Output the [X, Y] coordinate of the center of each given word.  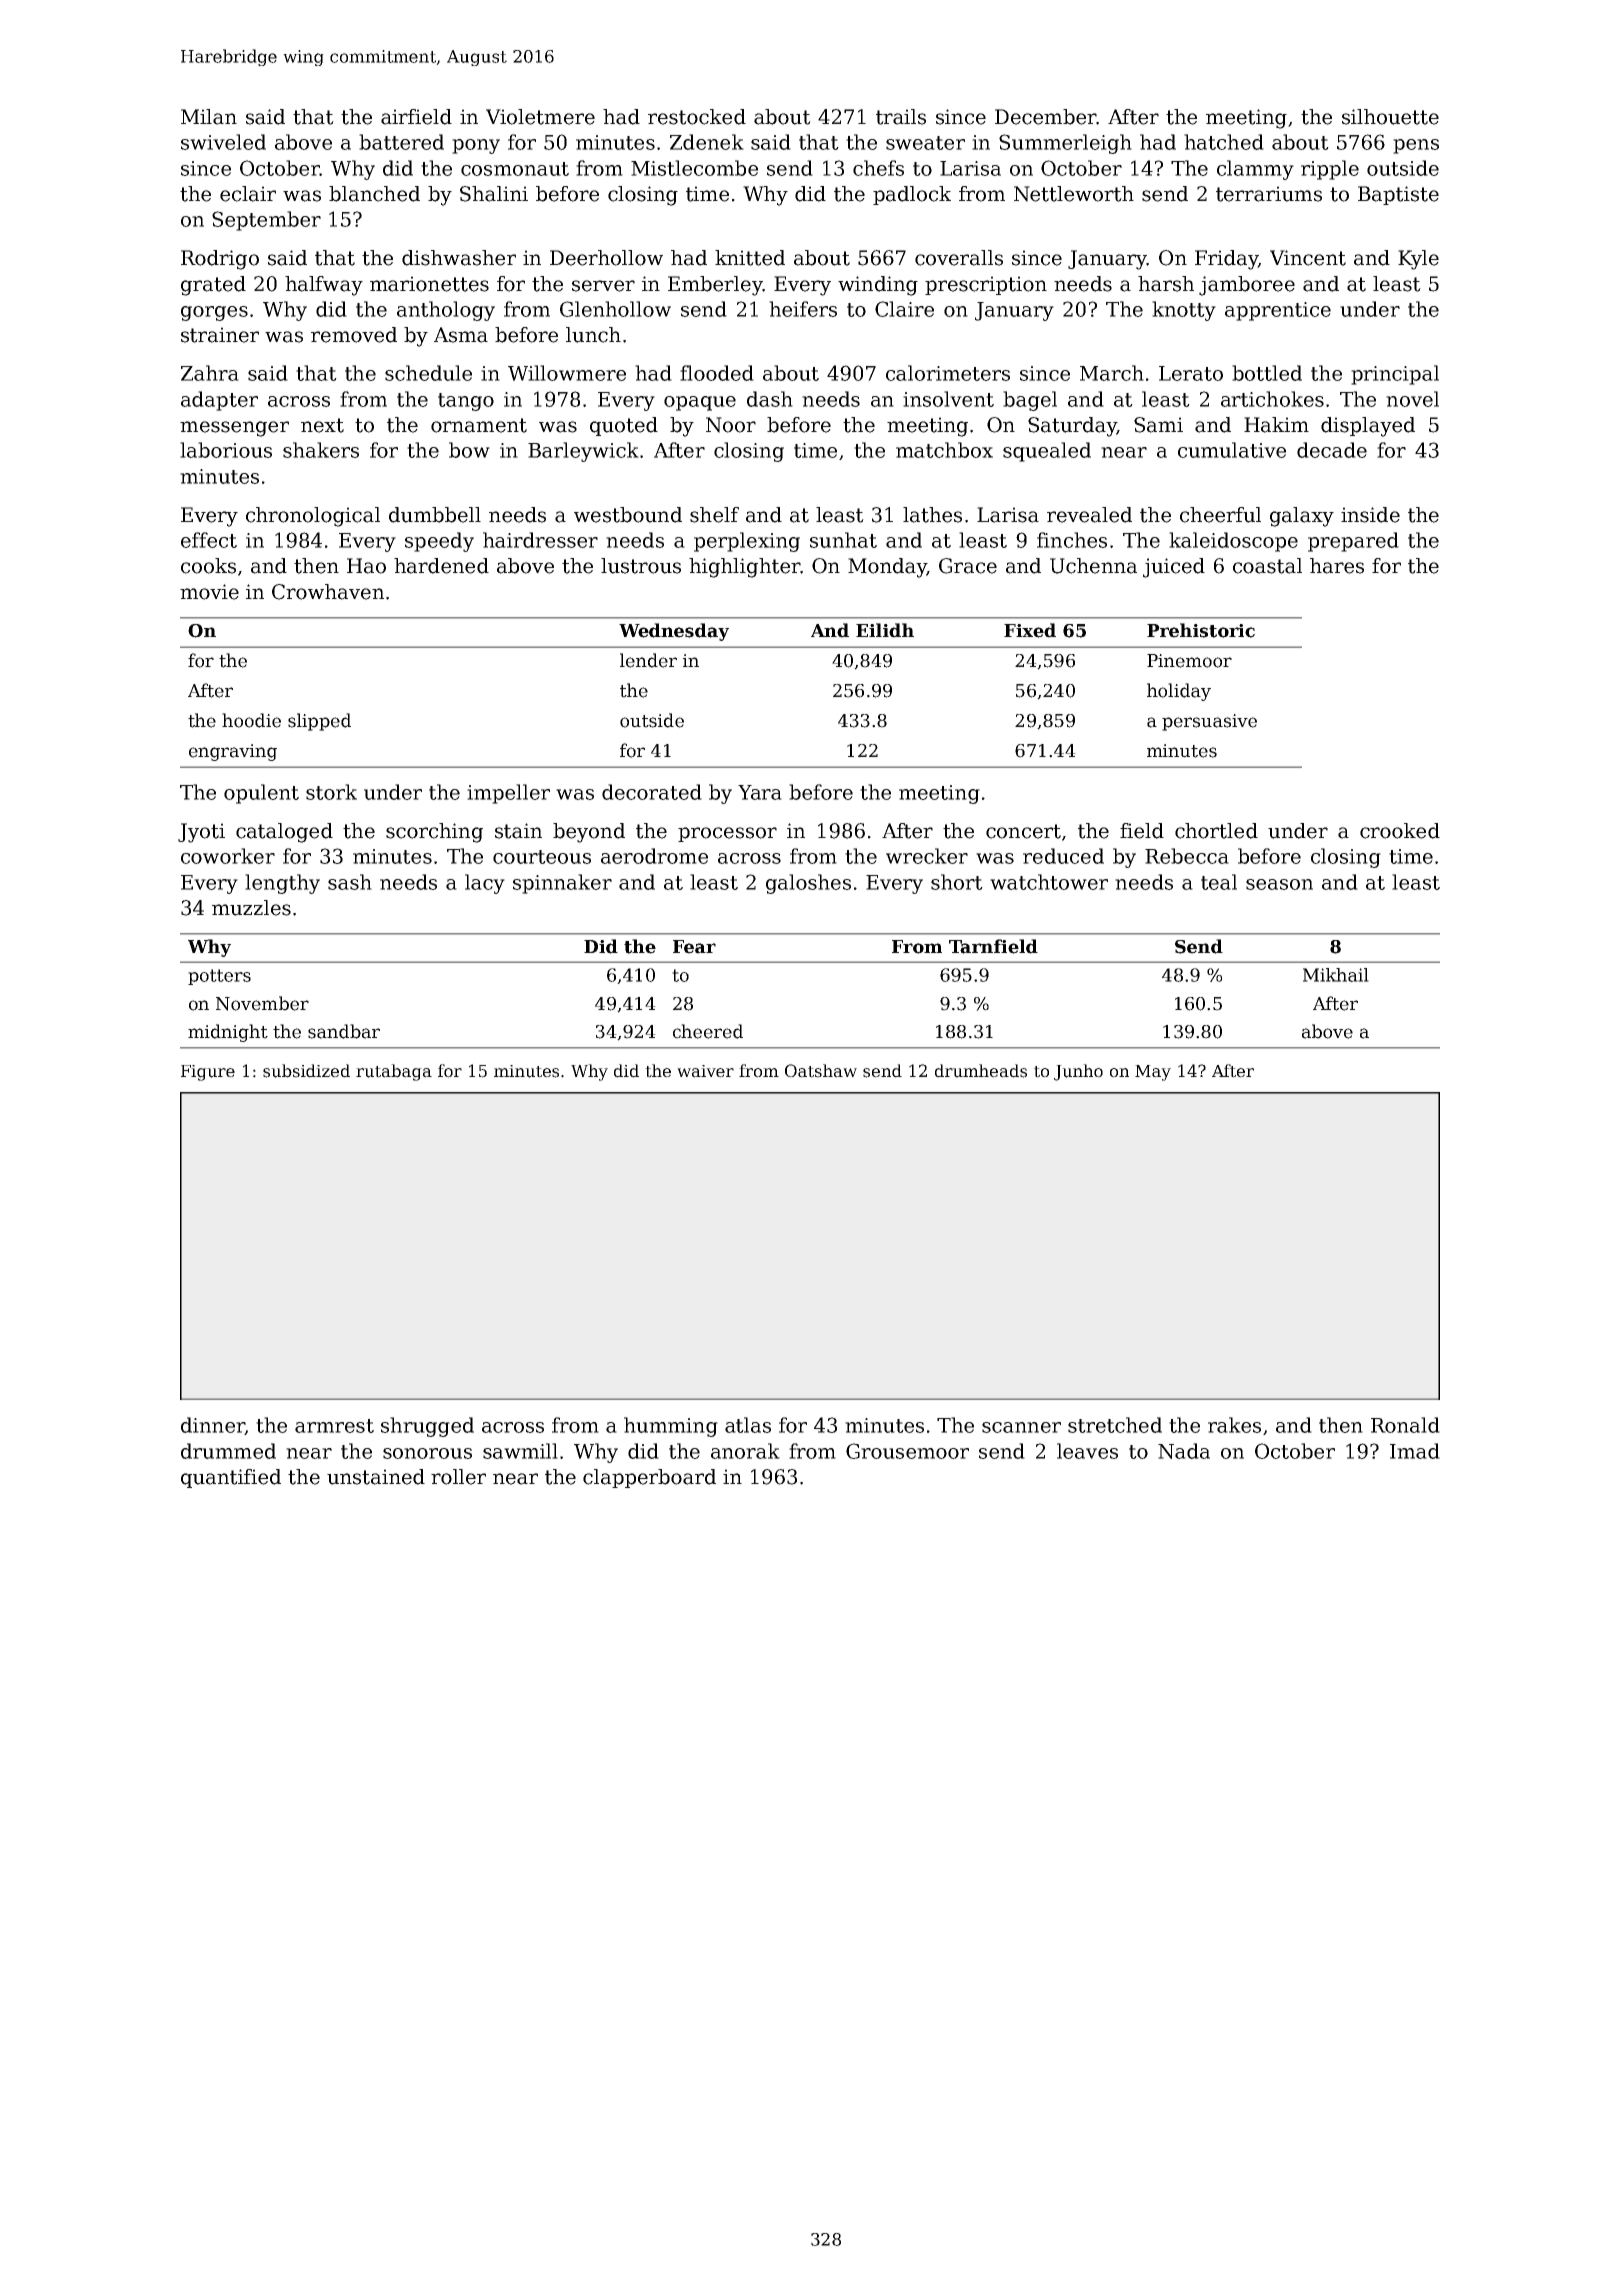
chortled [1216, 831]
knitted [750, 258]
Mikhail [1336, 975]
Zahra [210, 373]
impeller [508, 794]
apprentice [1278, 311]
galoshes [808, 884]
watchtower [1049, 882]
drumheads [981, 1071]
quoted [624, 426]
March [1112, 373]
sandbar [344, 1031]
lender [648, 660]
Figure [208, 1073]
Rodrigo [220, 260]
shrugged [427, 1427]
